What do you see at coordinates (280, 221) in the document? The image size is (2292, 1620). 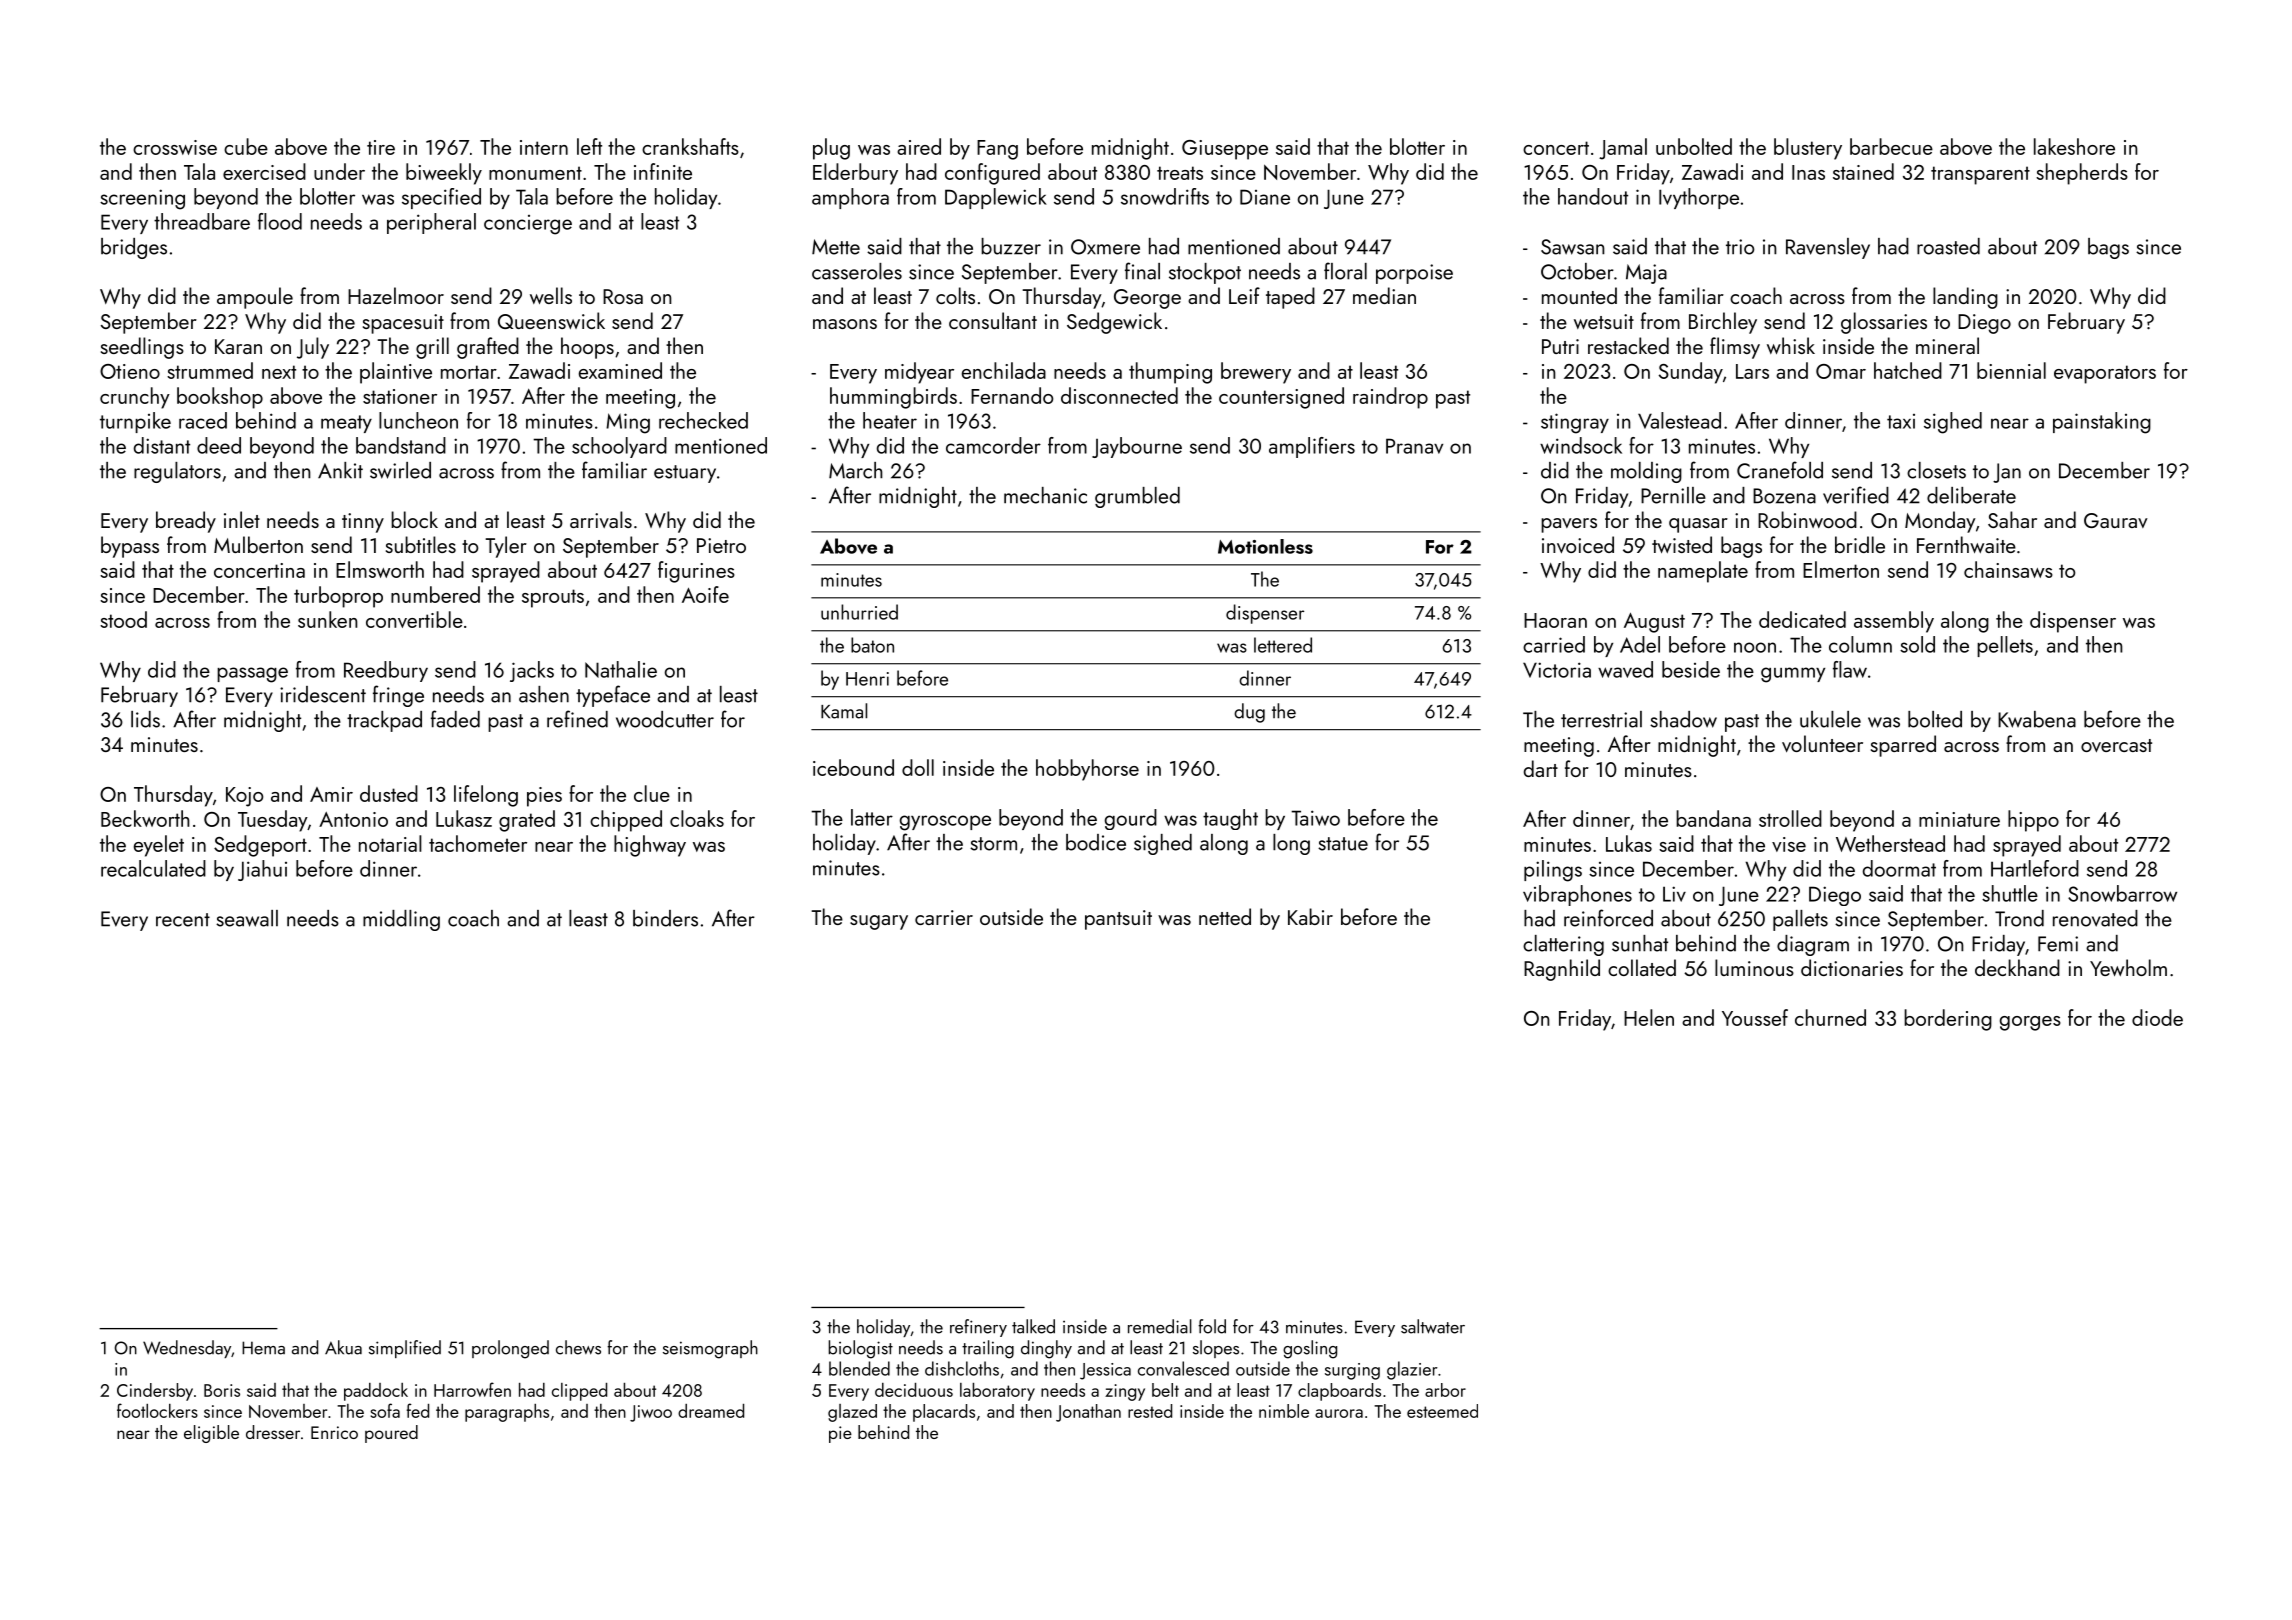 I see `flood` at bounding box center [280, 221].
